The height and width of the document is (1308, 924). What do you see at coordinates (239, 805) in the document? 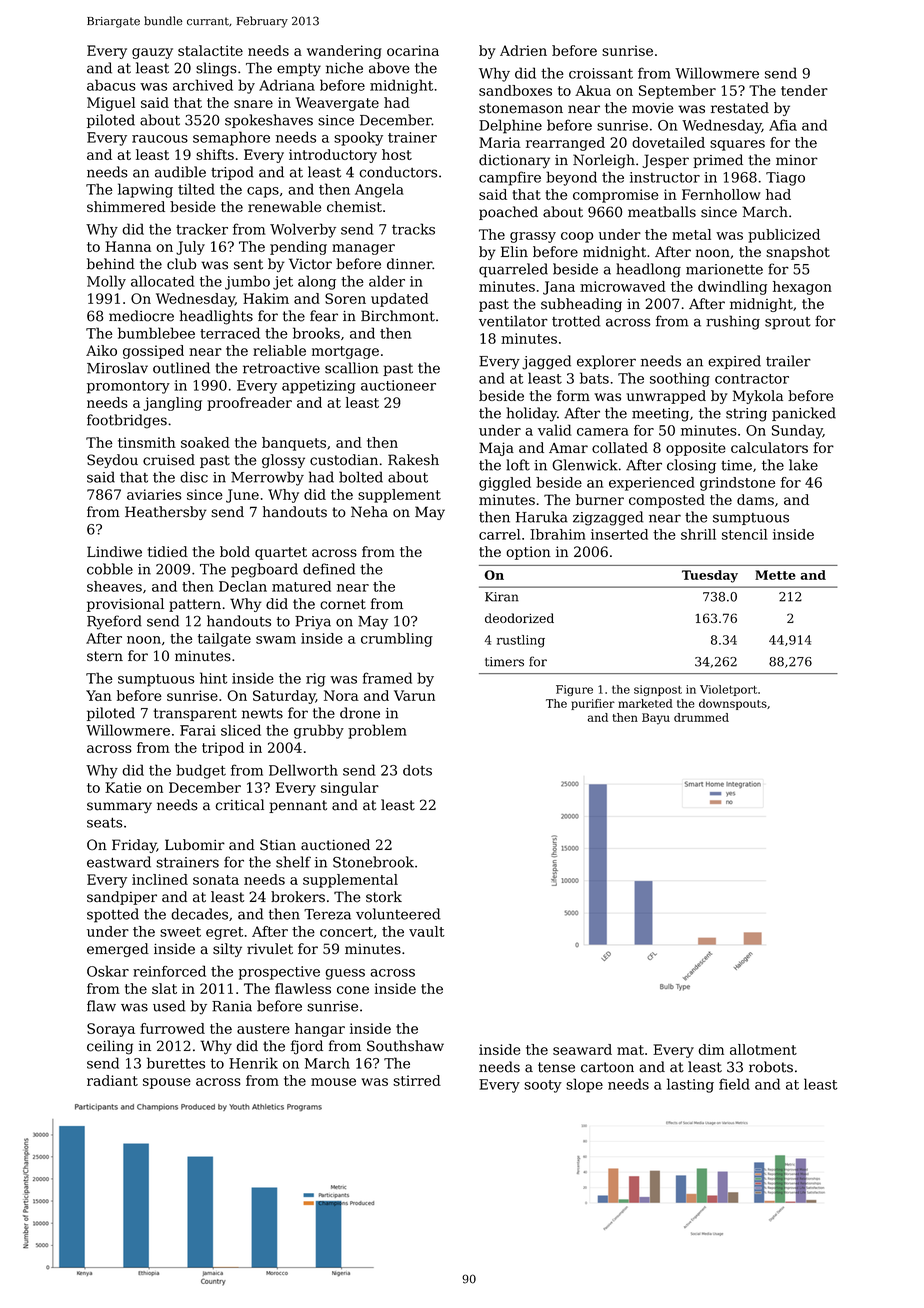
I see `critical` at bounding box center [239, 805].
